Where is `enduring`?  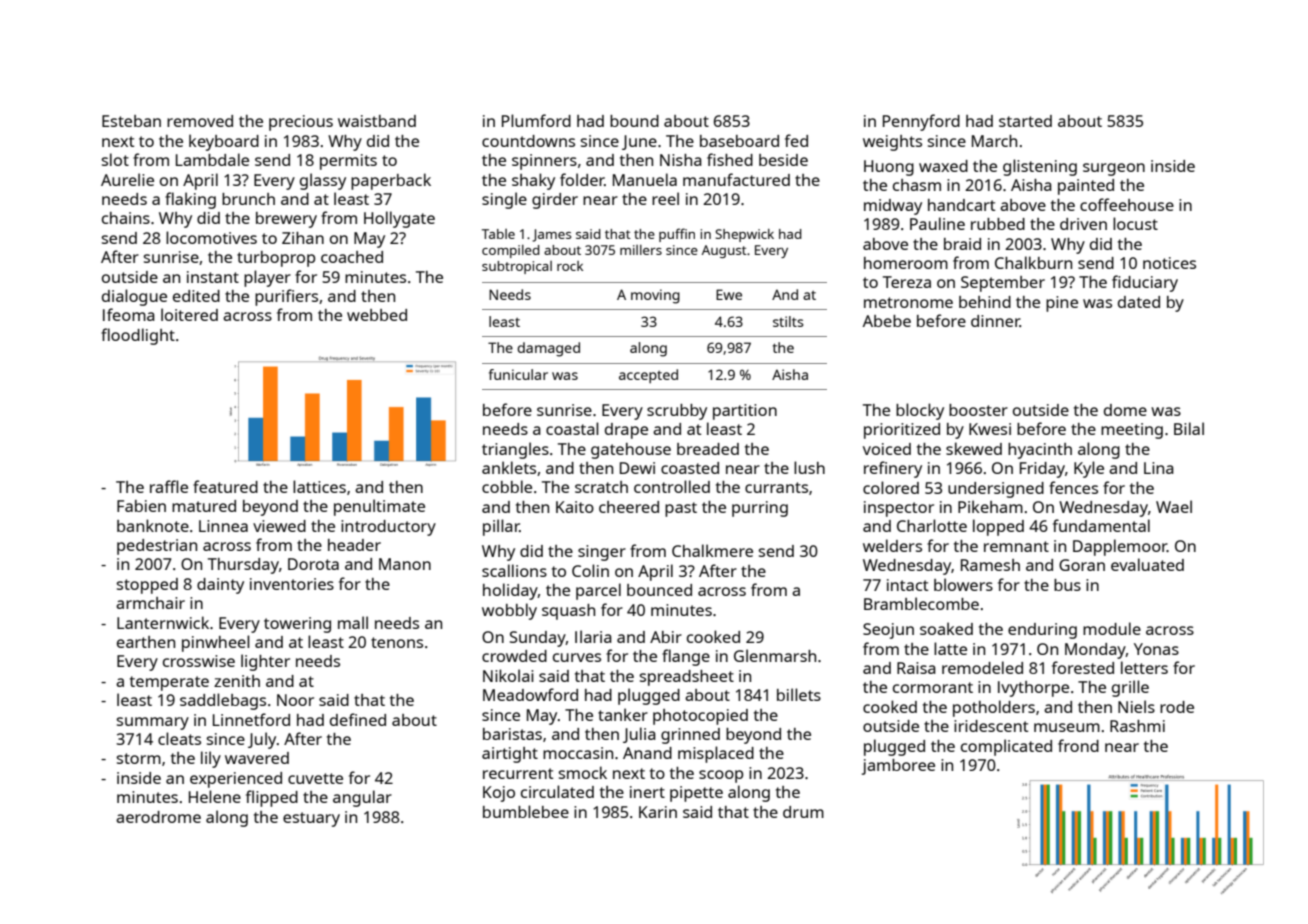
enduring is located at coordinates (1042, 631).
